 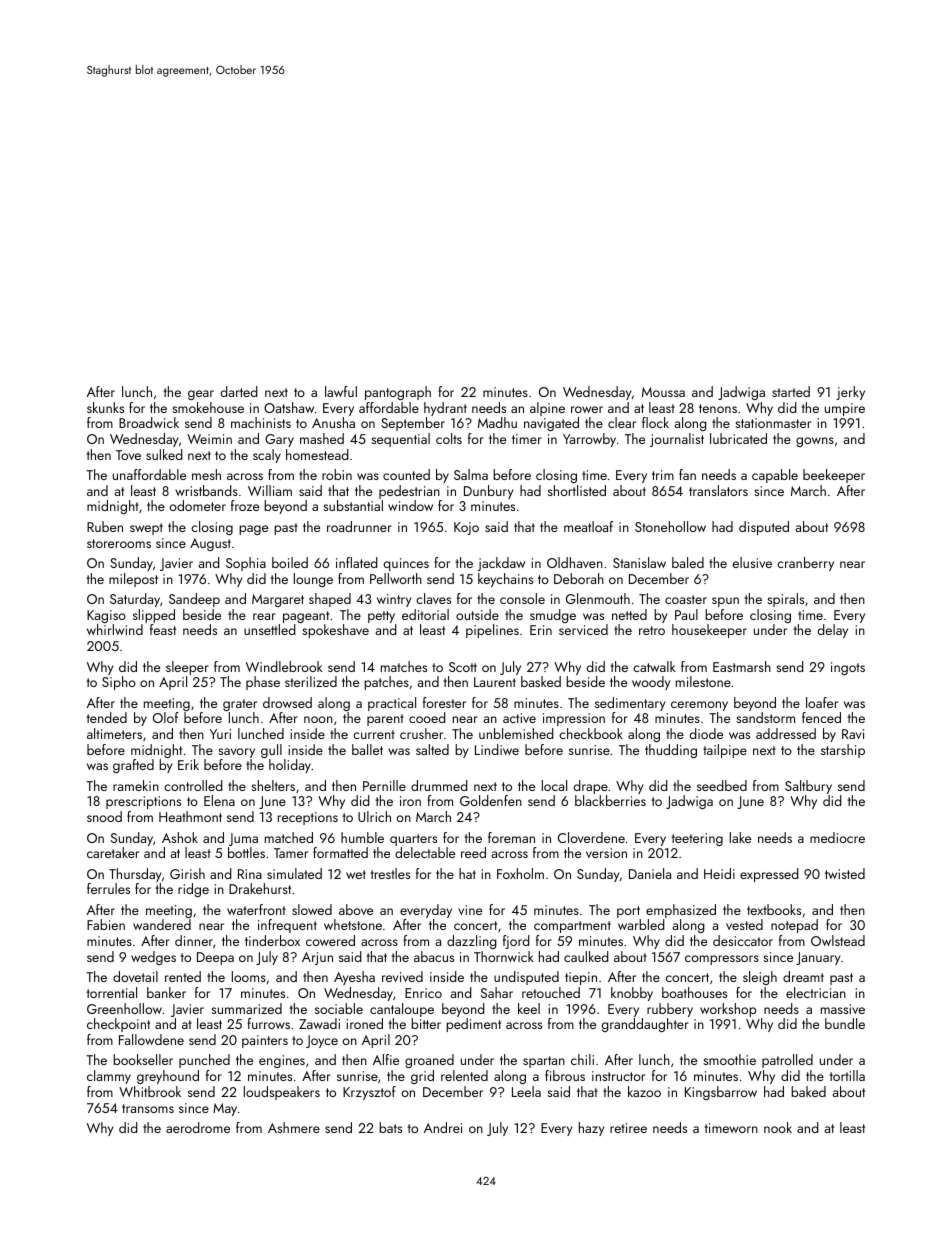 What do you see at coordinates (547, 409) in the screenshot?
I see `alpine` at bounding box center [547, 409].
